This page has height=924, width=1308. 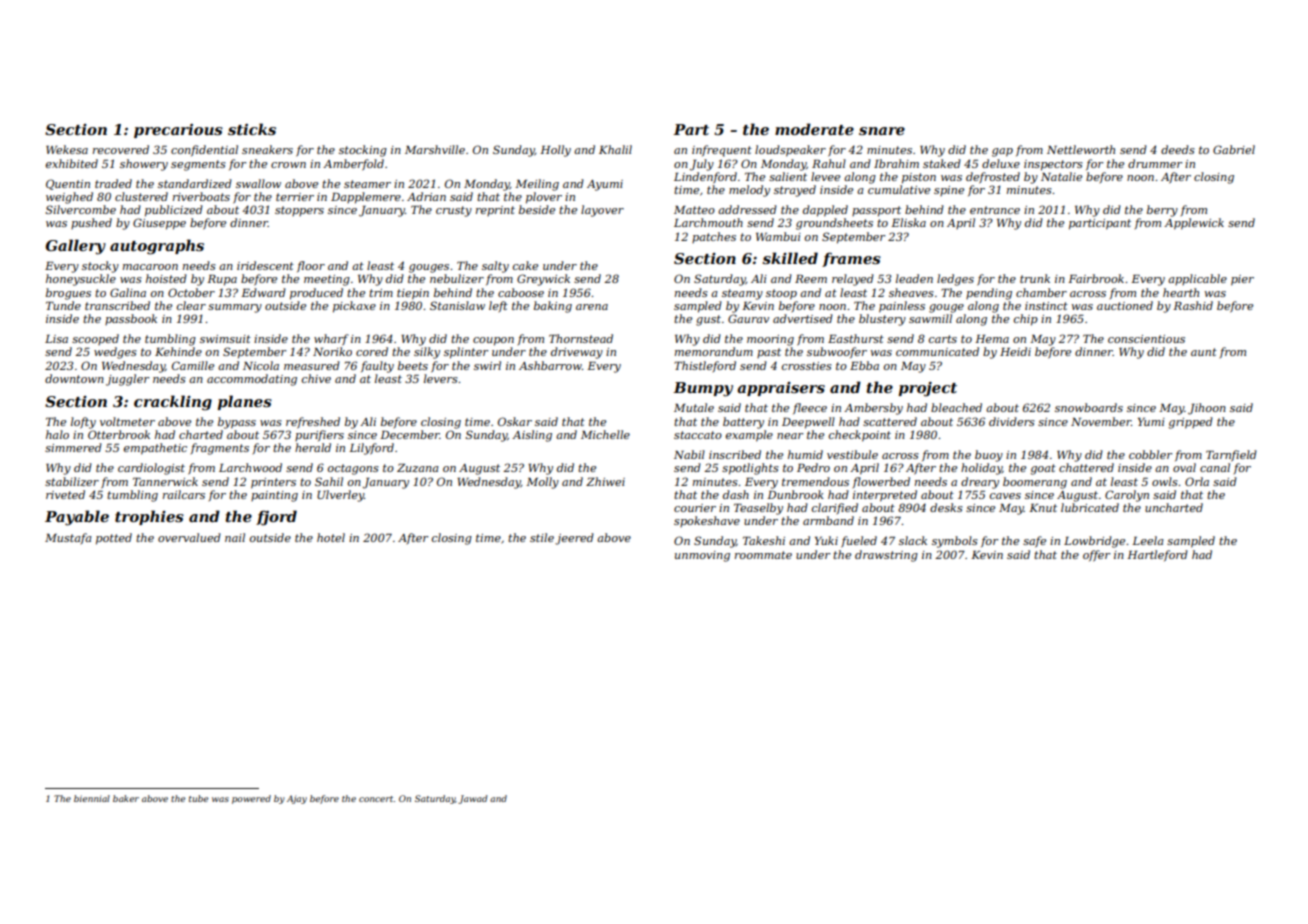 I want to click on unmoving, so click(x=702, y=556).
